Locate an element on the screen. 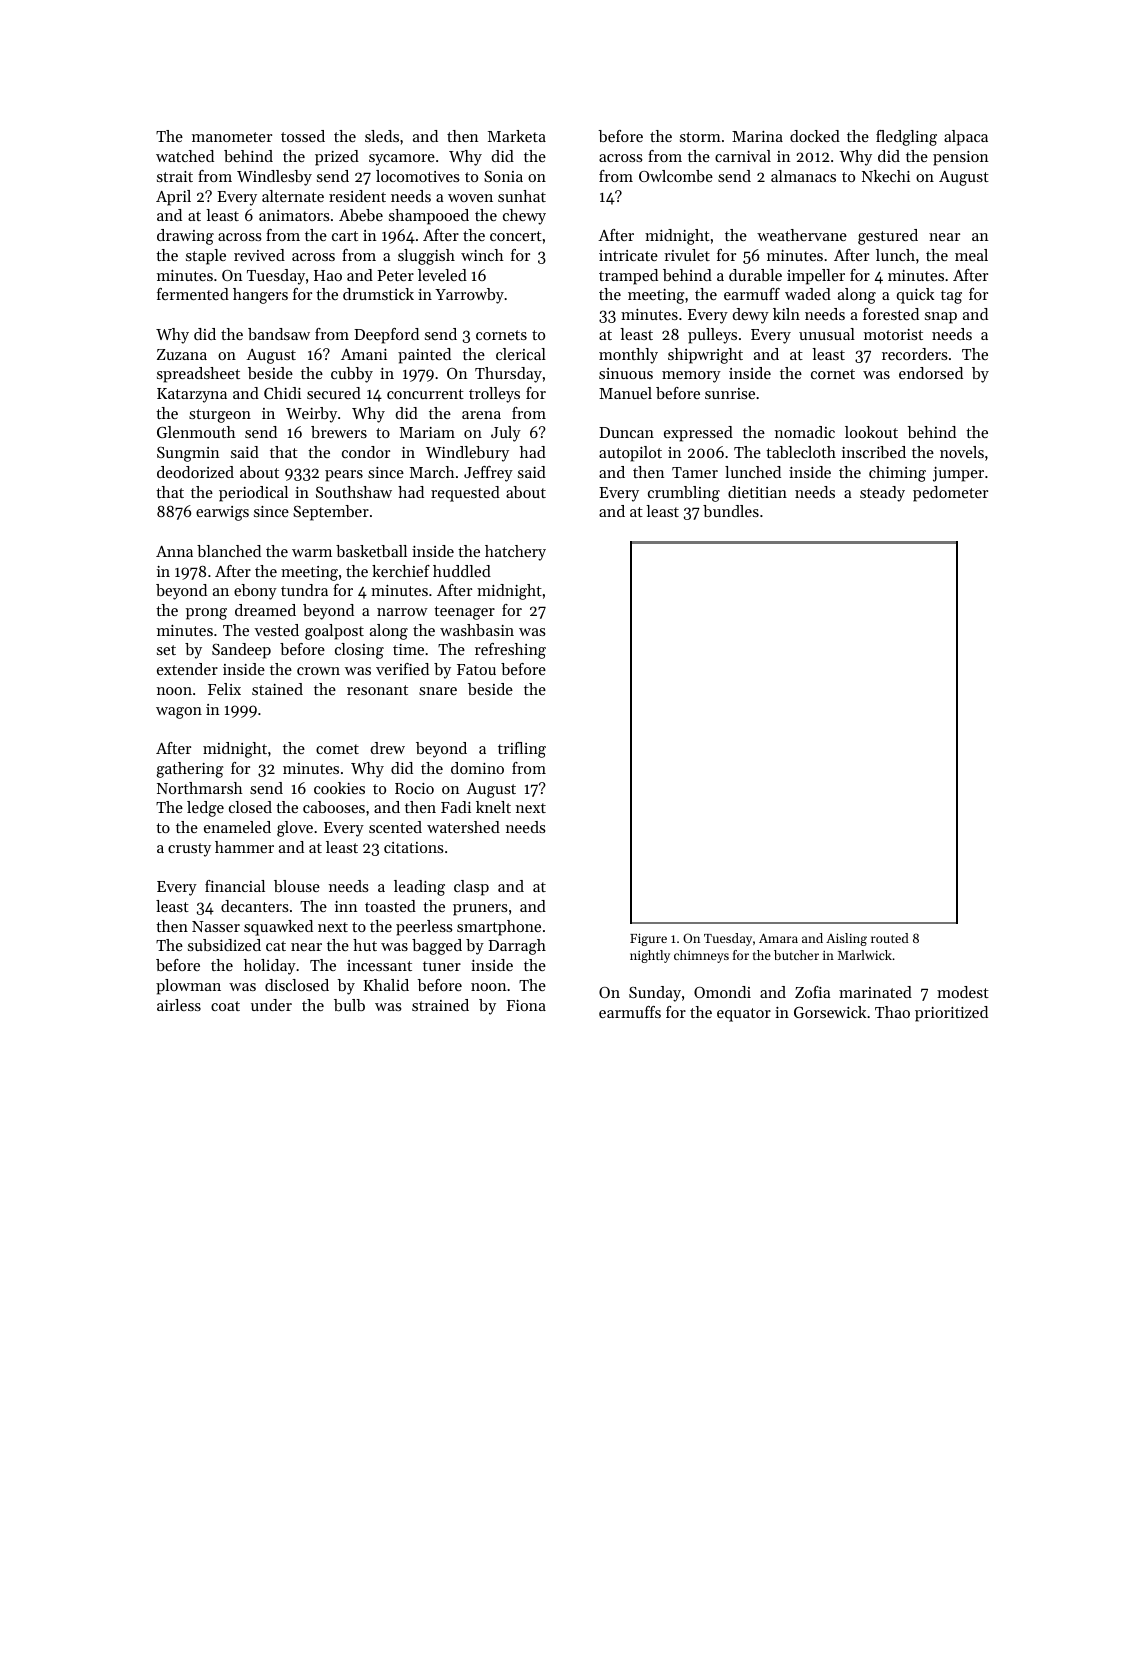 Image resolution: width=1145 pixels, height=1659 pixels. coat is located at coordinates (225, 1006).
